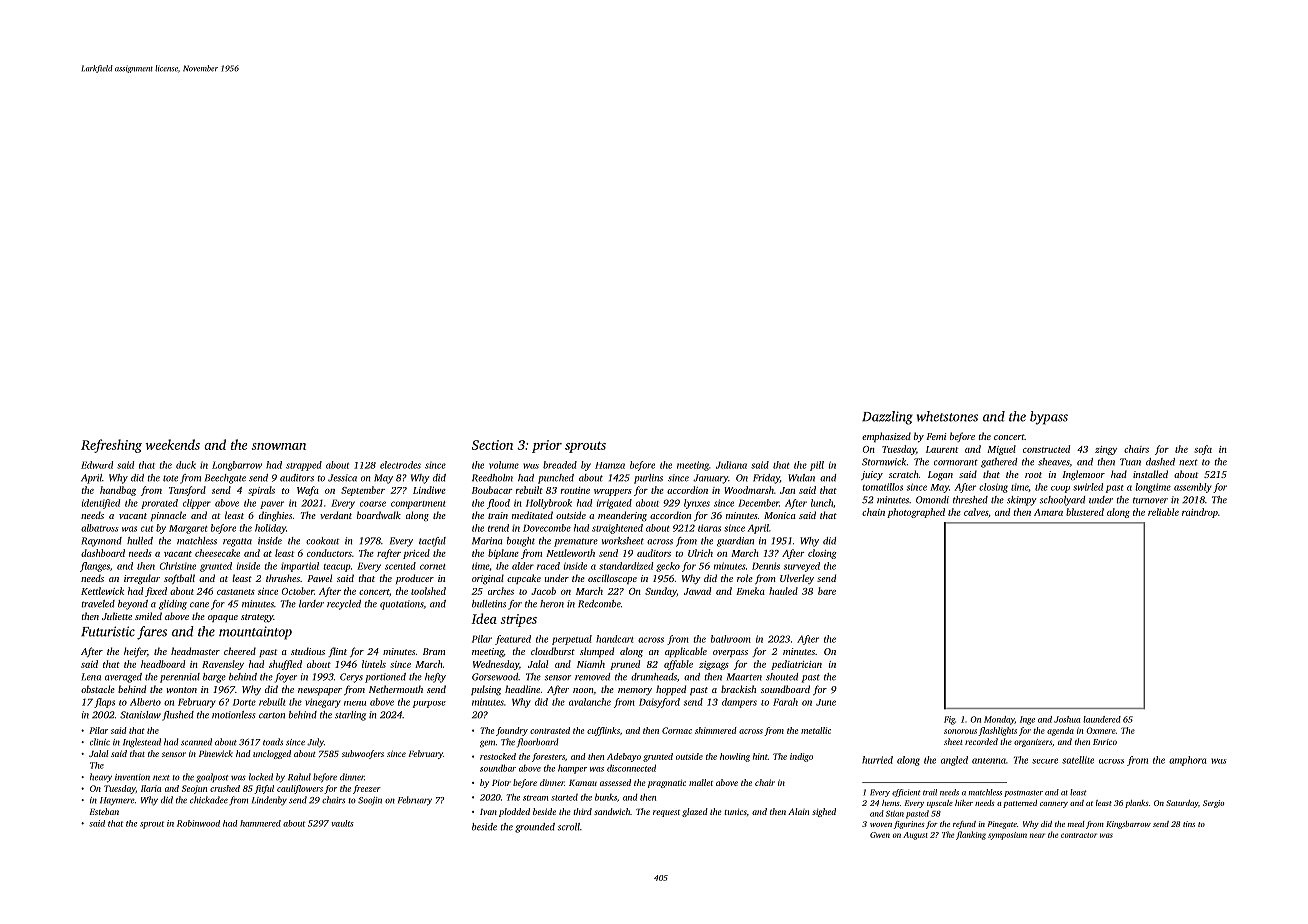 Image resolution: width=1308 pixels, height=924 pixels. What do you see at coordinates (572, 640) in the screenshot?
I see `perpetual` at bounding box center [572, 640].
